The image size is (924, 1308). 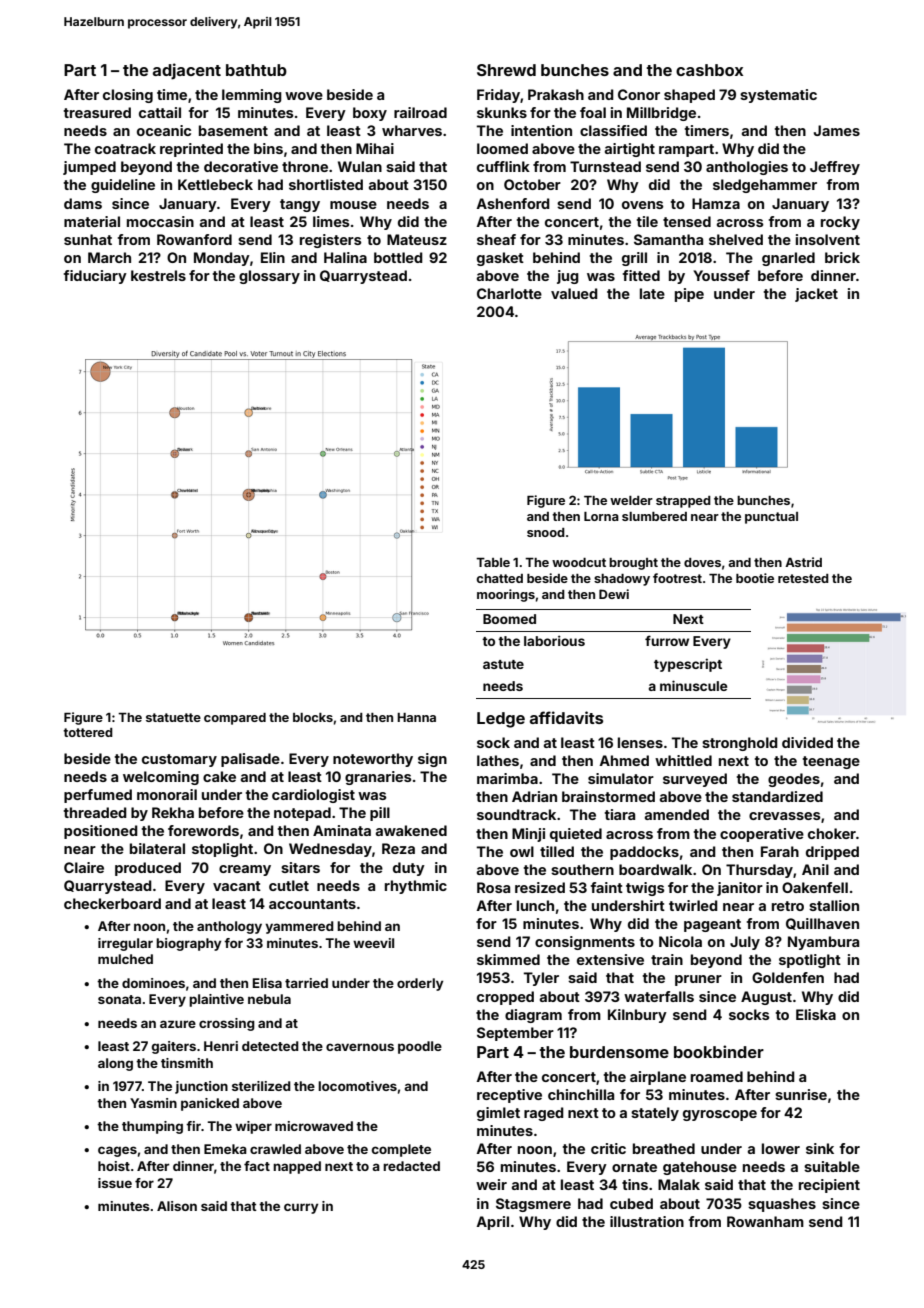 I want to click on Alison, so click(x=177, y=1206).
